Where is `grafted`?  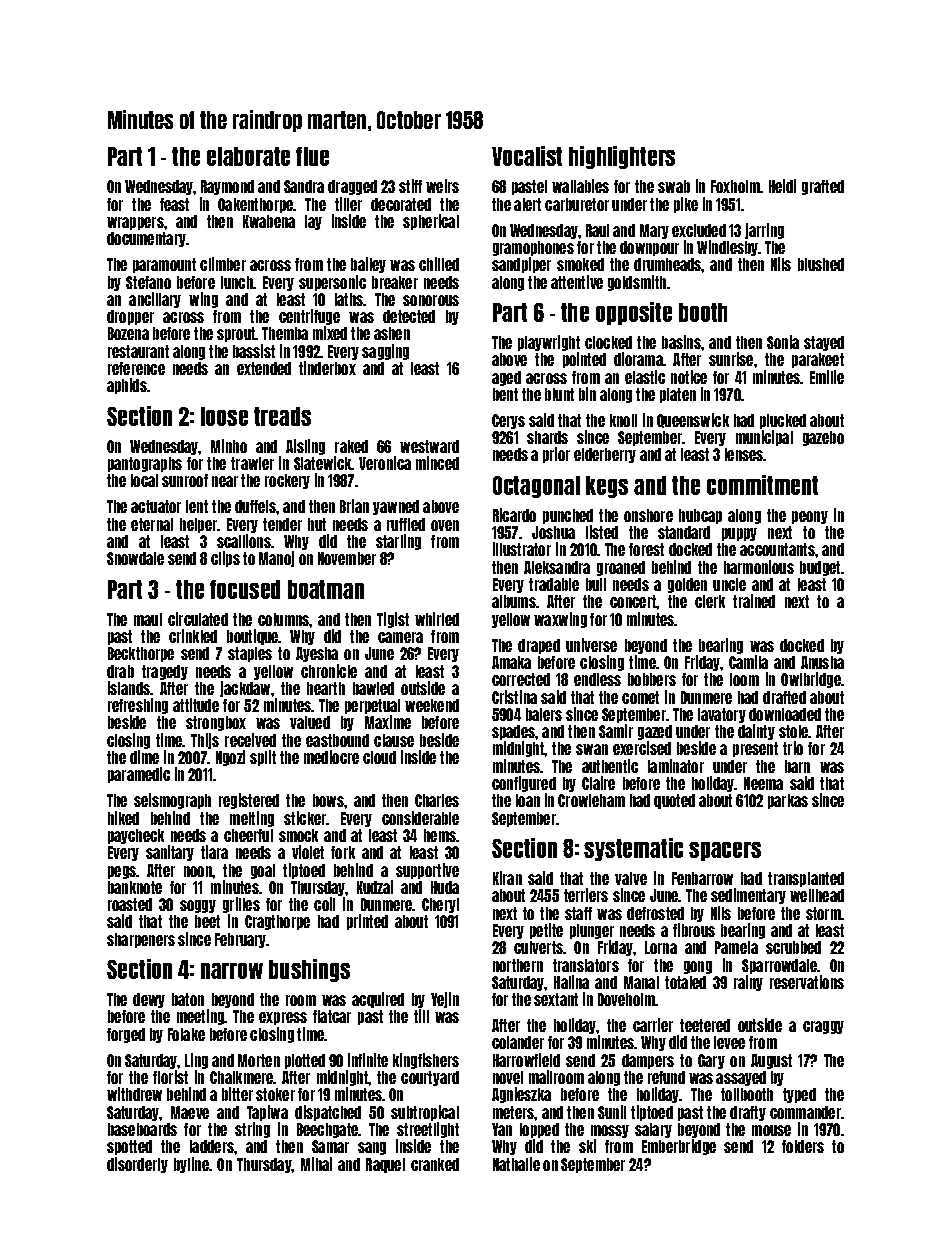 grafted is located at coordinates (823, 187).
